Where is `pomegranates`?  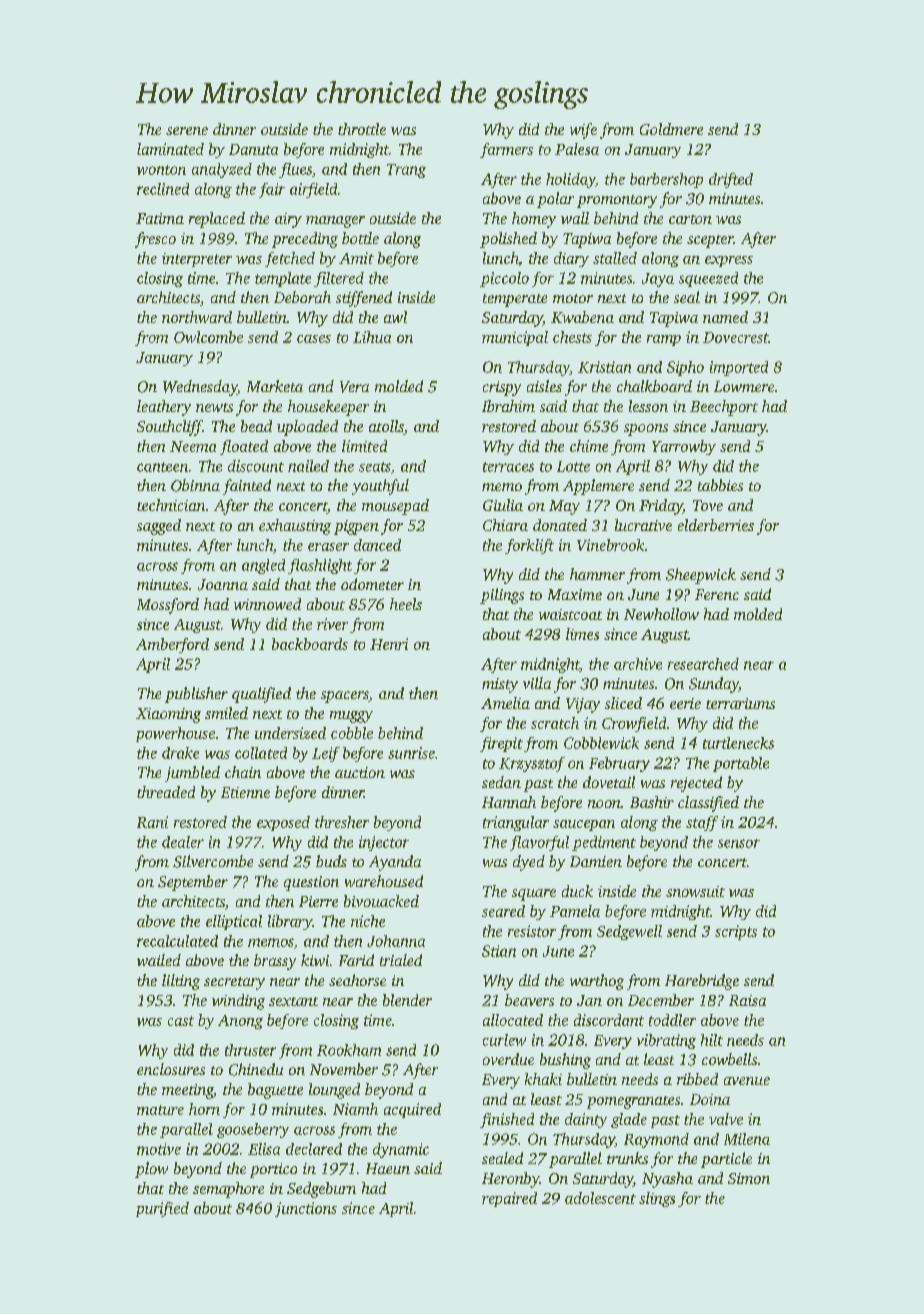 pomegranates is located at coordinates (633, 1102).
